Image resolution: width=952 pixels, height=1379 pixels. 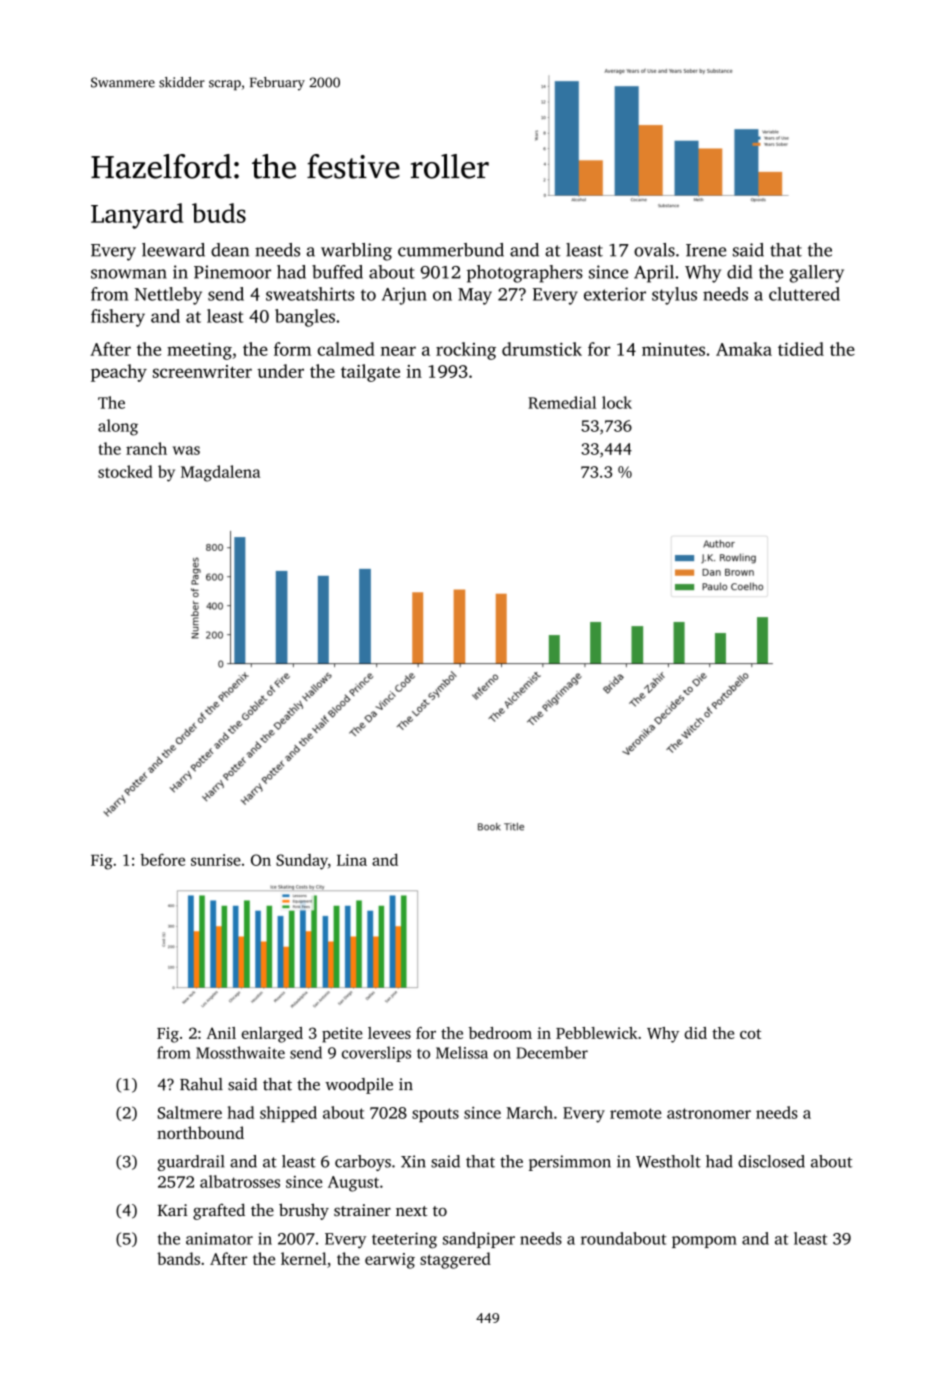 What do you see at coordinates (706, 250) in the screenshot?
I see `Irene` at bounding box center [706, 250].
